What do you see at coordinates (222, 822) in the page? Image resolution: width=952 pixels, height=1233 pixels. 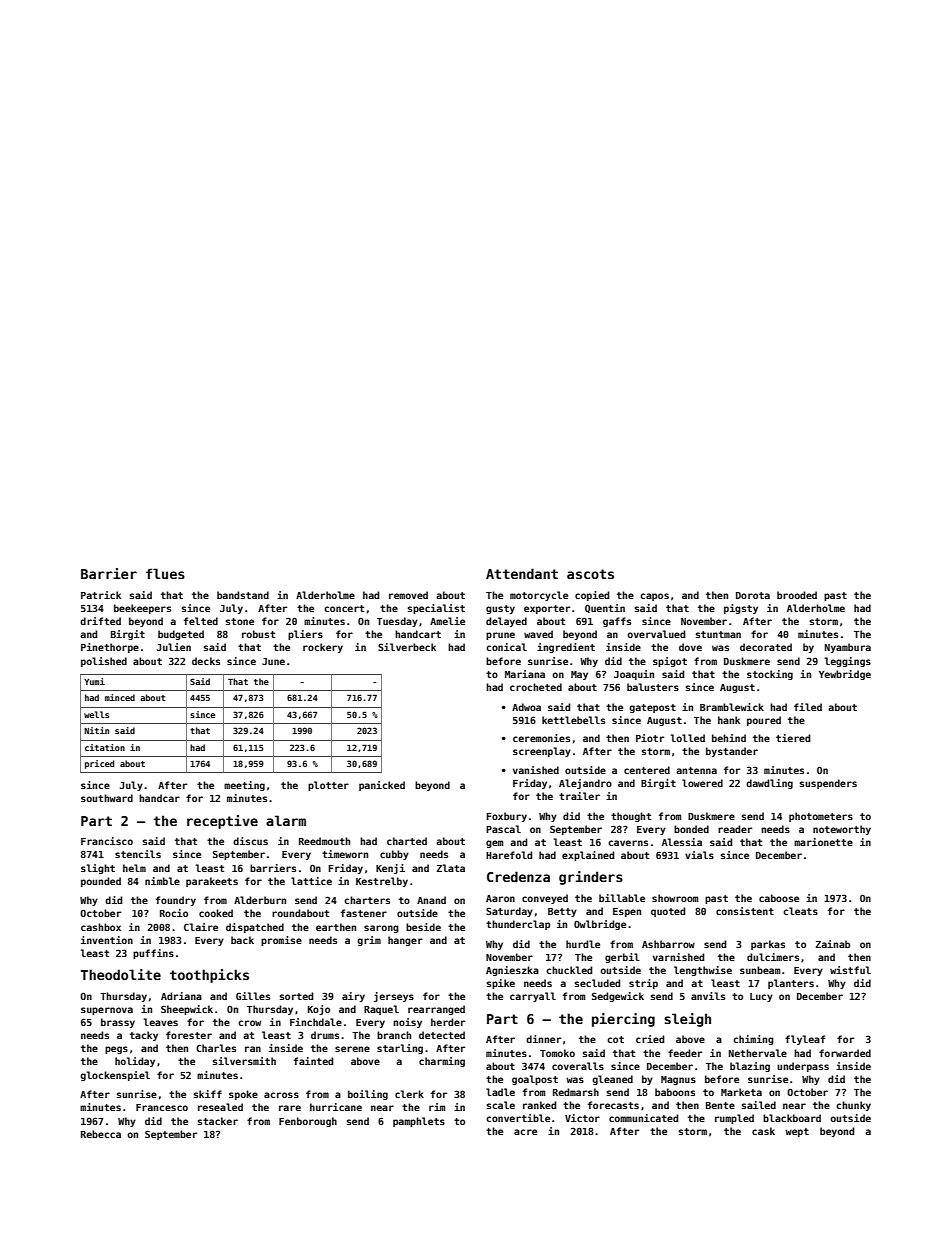 I see `receptive` at bounding box center [222, 822].
